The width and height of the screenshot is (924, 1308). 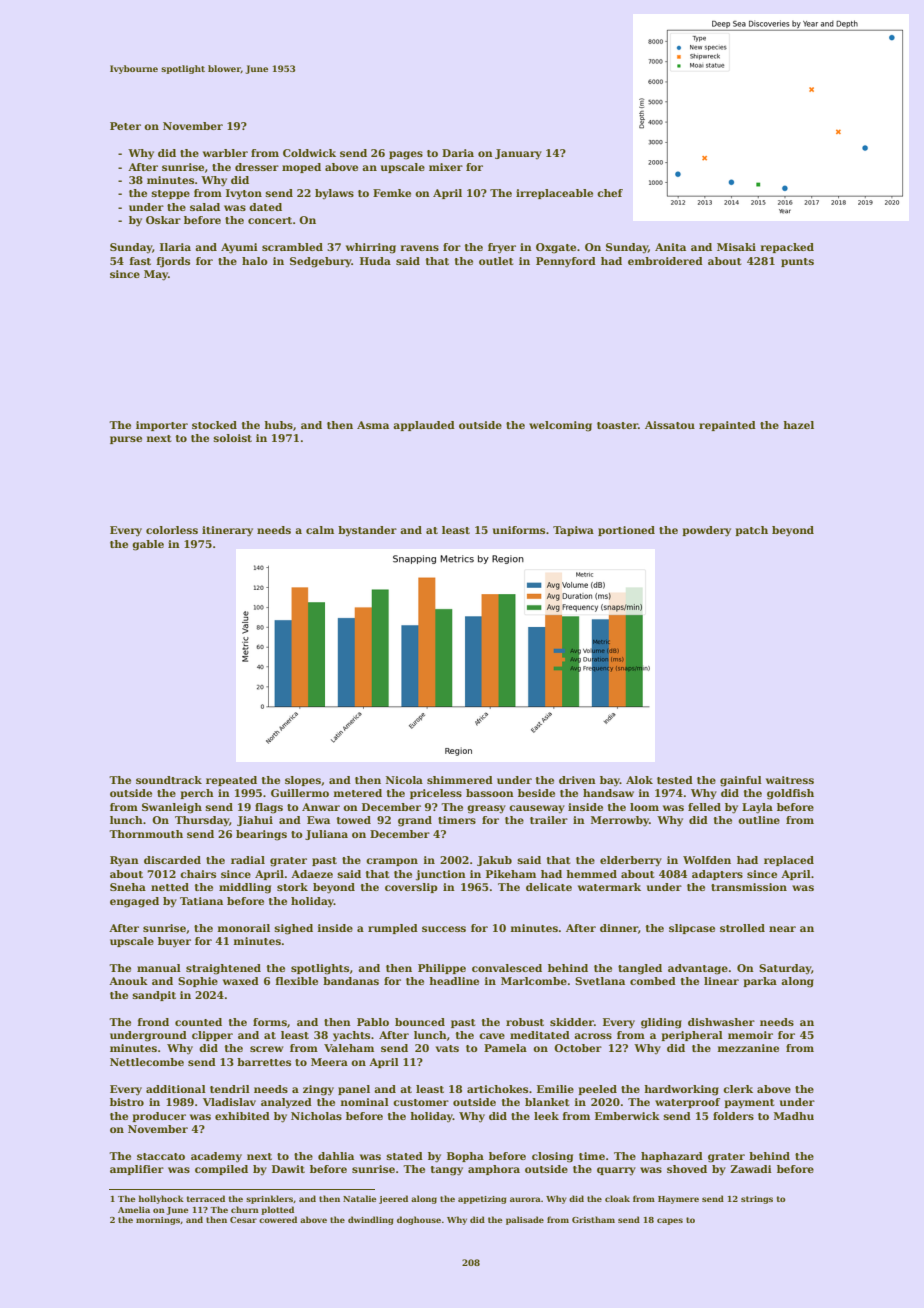 I want to click on frond, so click(x=153, y=1022).
